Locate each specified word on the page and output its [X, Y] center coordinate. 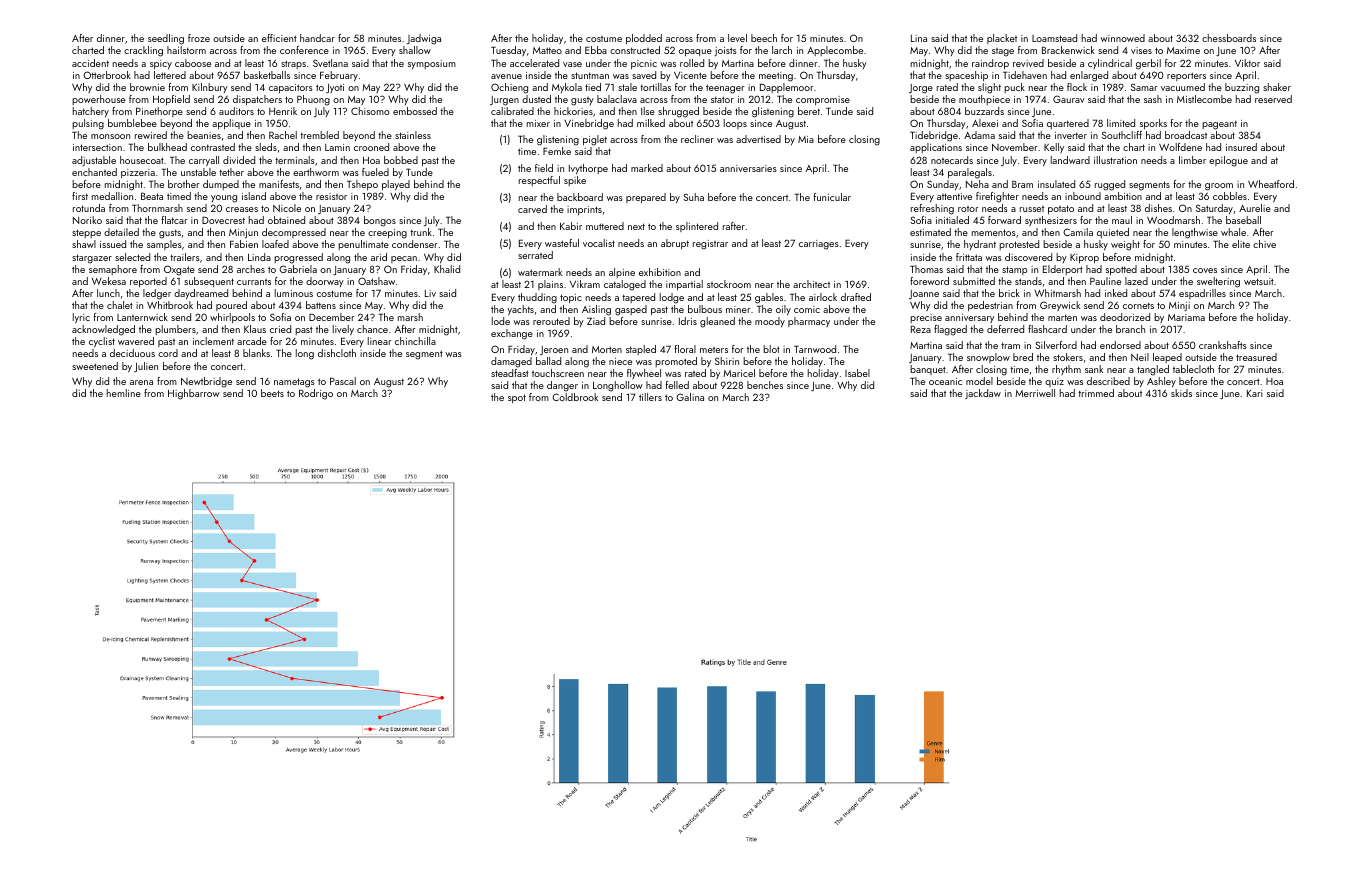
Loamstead [1054, 38]
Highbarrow [194, 394]
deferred [1005, 329]
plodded [644, 39]
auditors [236, 111]
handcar [317, 38]
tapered [638, 298]
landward [1070, 160]
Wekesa [109, 281]
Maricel [739, 373]
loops [735, 124]
